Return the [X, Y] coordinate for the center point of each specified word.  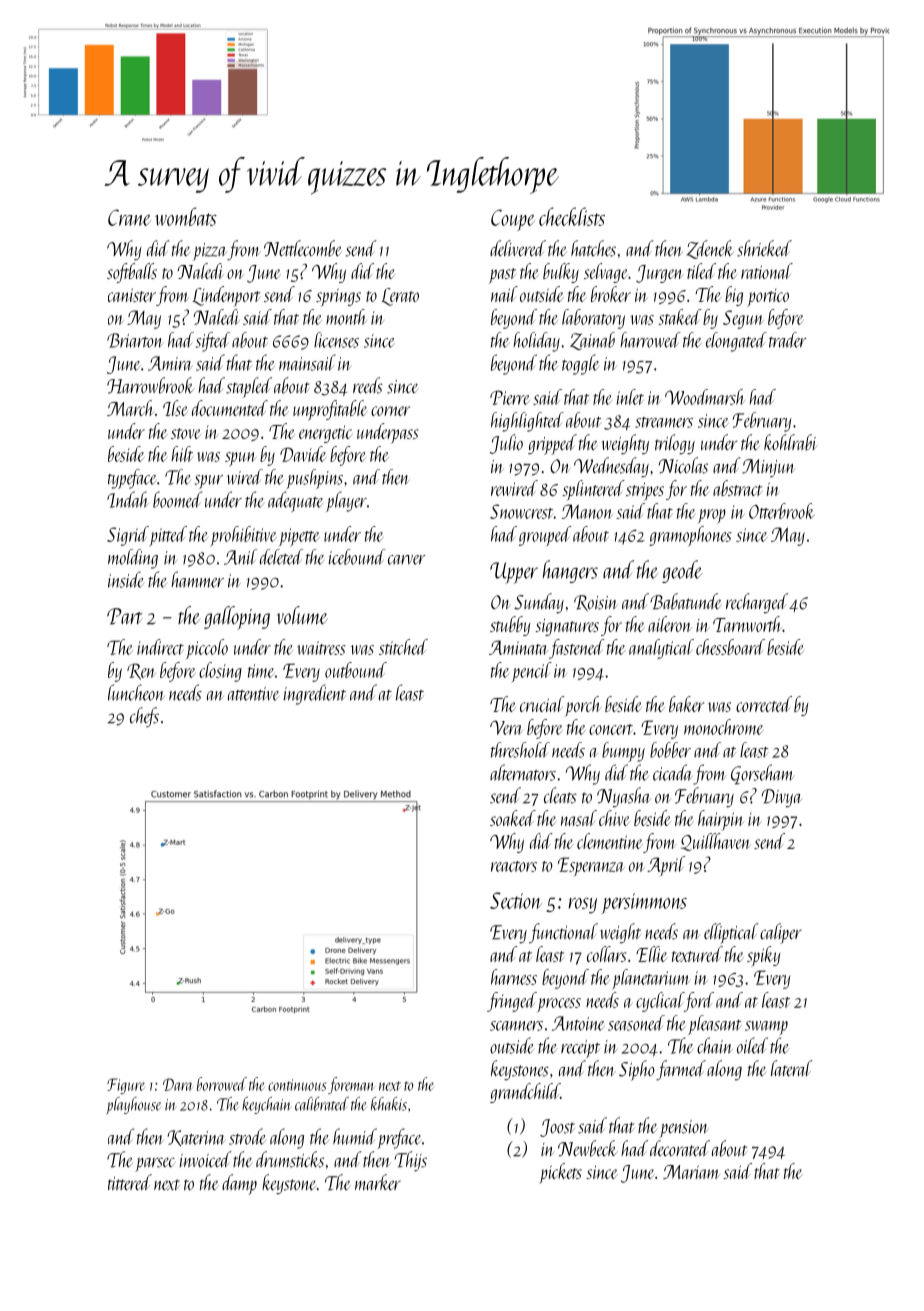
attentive [253, 694]
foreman [351, 1085]
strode [247, 1136]
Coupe [513, 220]
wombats [186, 216]
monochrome [723, 727]
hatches [593, 248]
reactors [514, 866]
